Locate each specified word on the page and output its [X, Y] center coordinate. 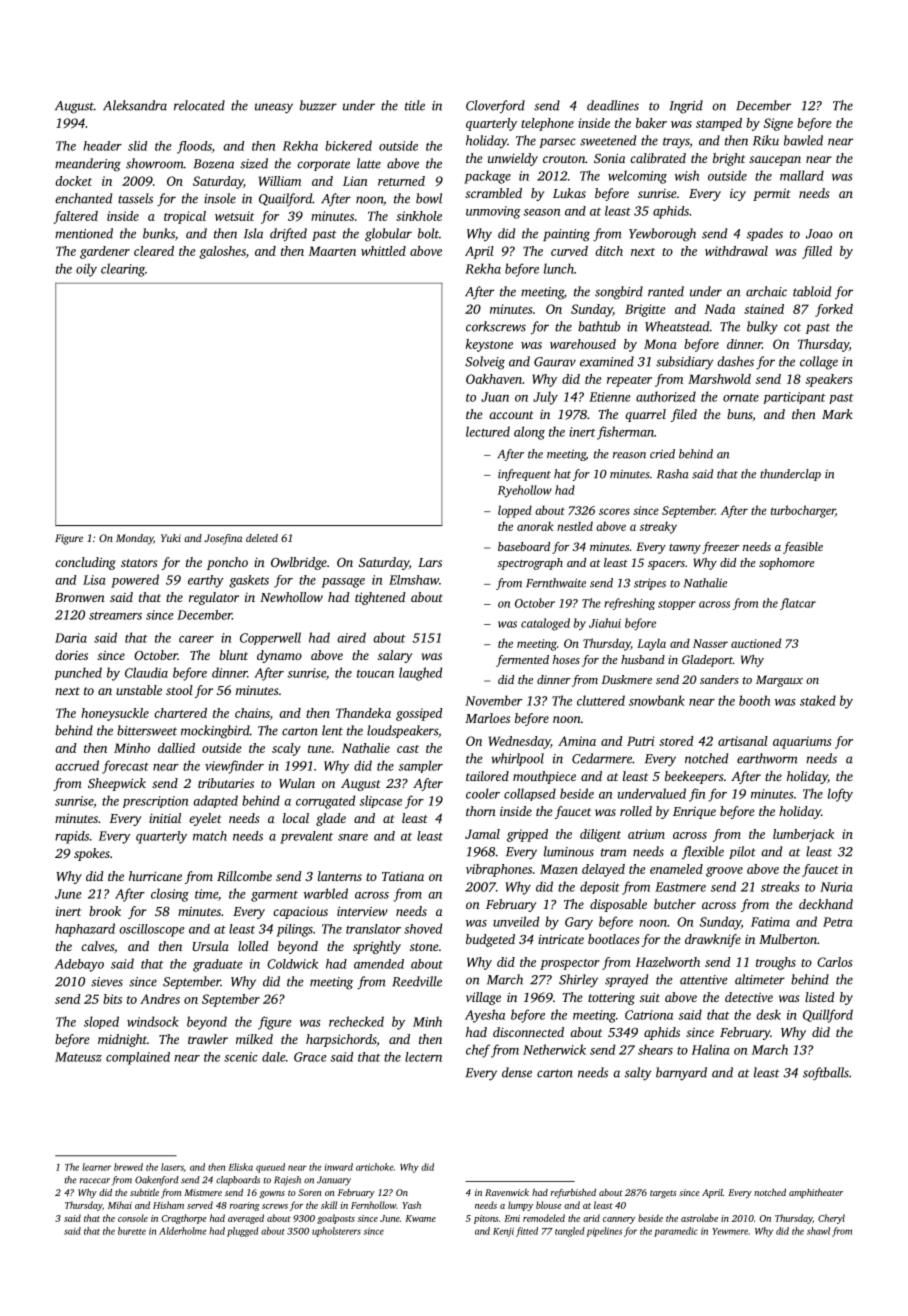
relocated [199, 105]
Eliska [240, 1167]
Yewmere [730, 1231]
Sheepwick [117, 784]
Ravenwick [507, 1192]
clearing [123, 270]
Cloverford [495, 107]
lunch [559, 268]
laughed [420, 674]
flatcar [798, 604]
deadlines [613, 105]
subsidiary [684, 363]
